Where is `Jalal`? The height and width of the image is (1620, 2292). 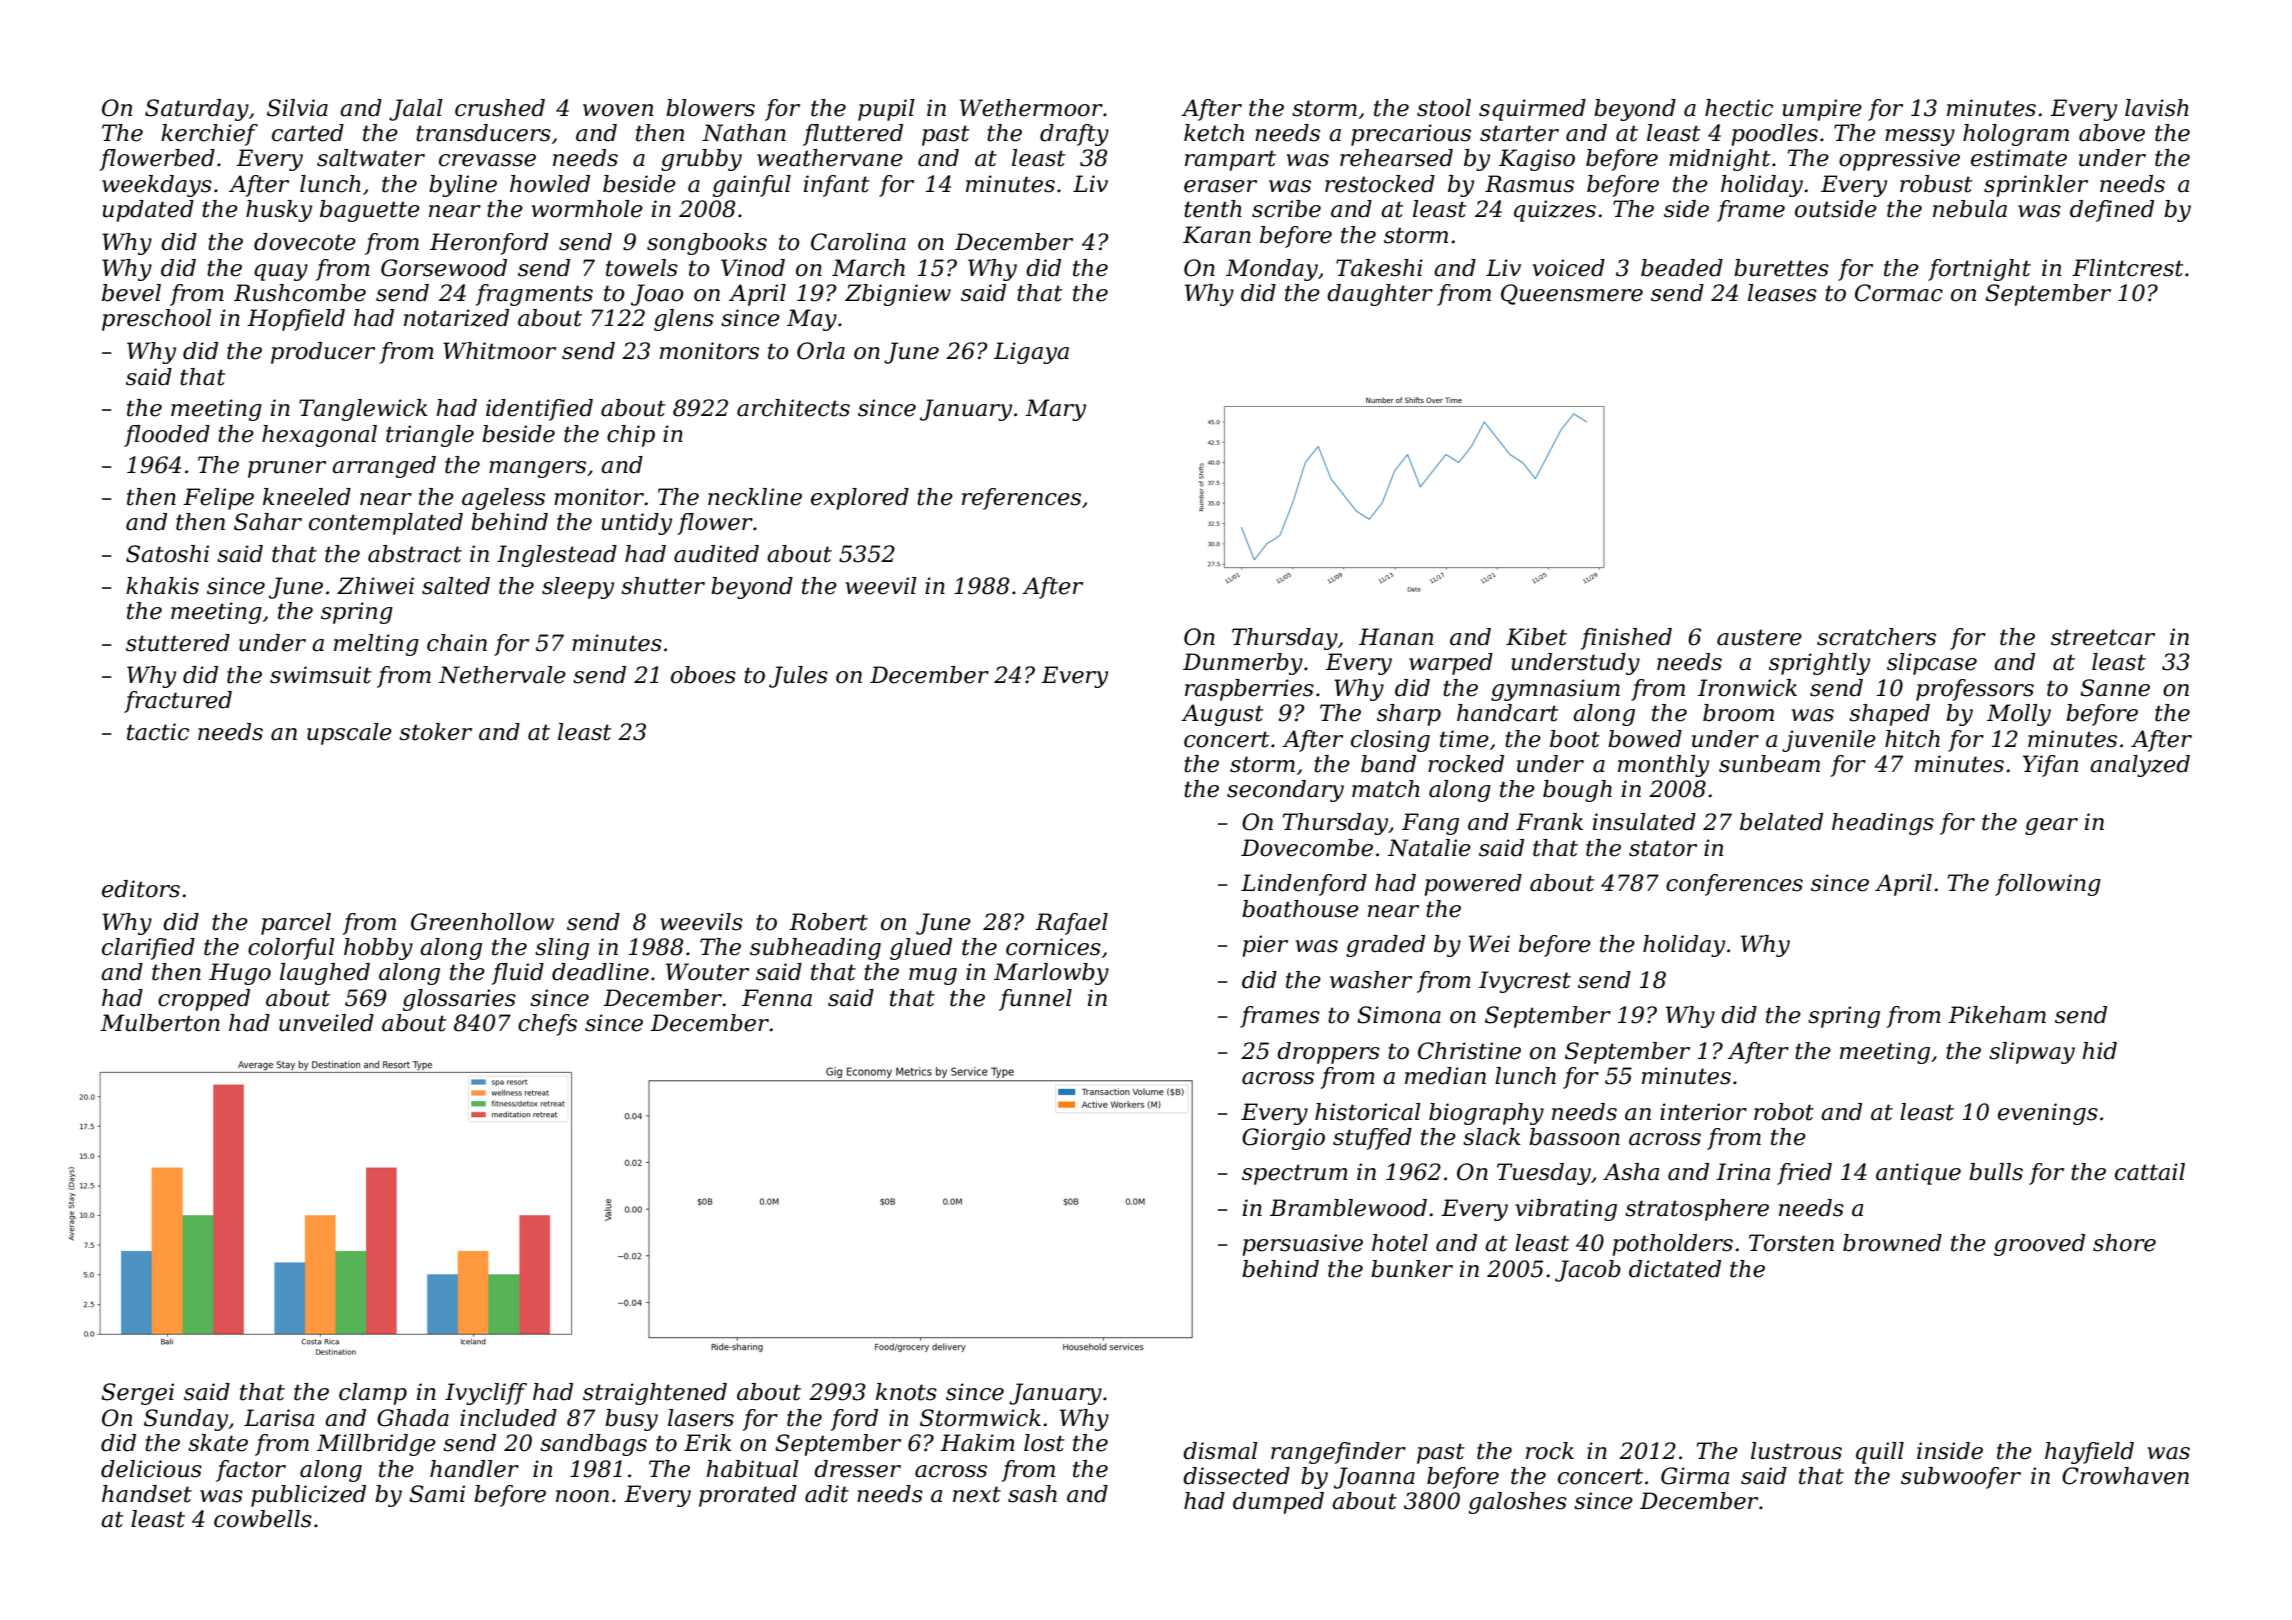 Jalal is located at coordinates (416, 110).
